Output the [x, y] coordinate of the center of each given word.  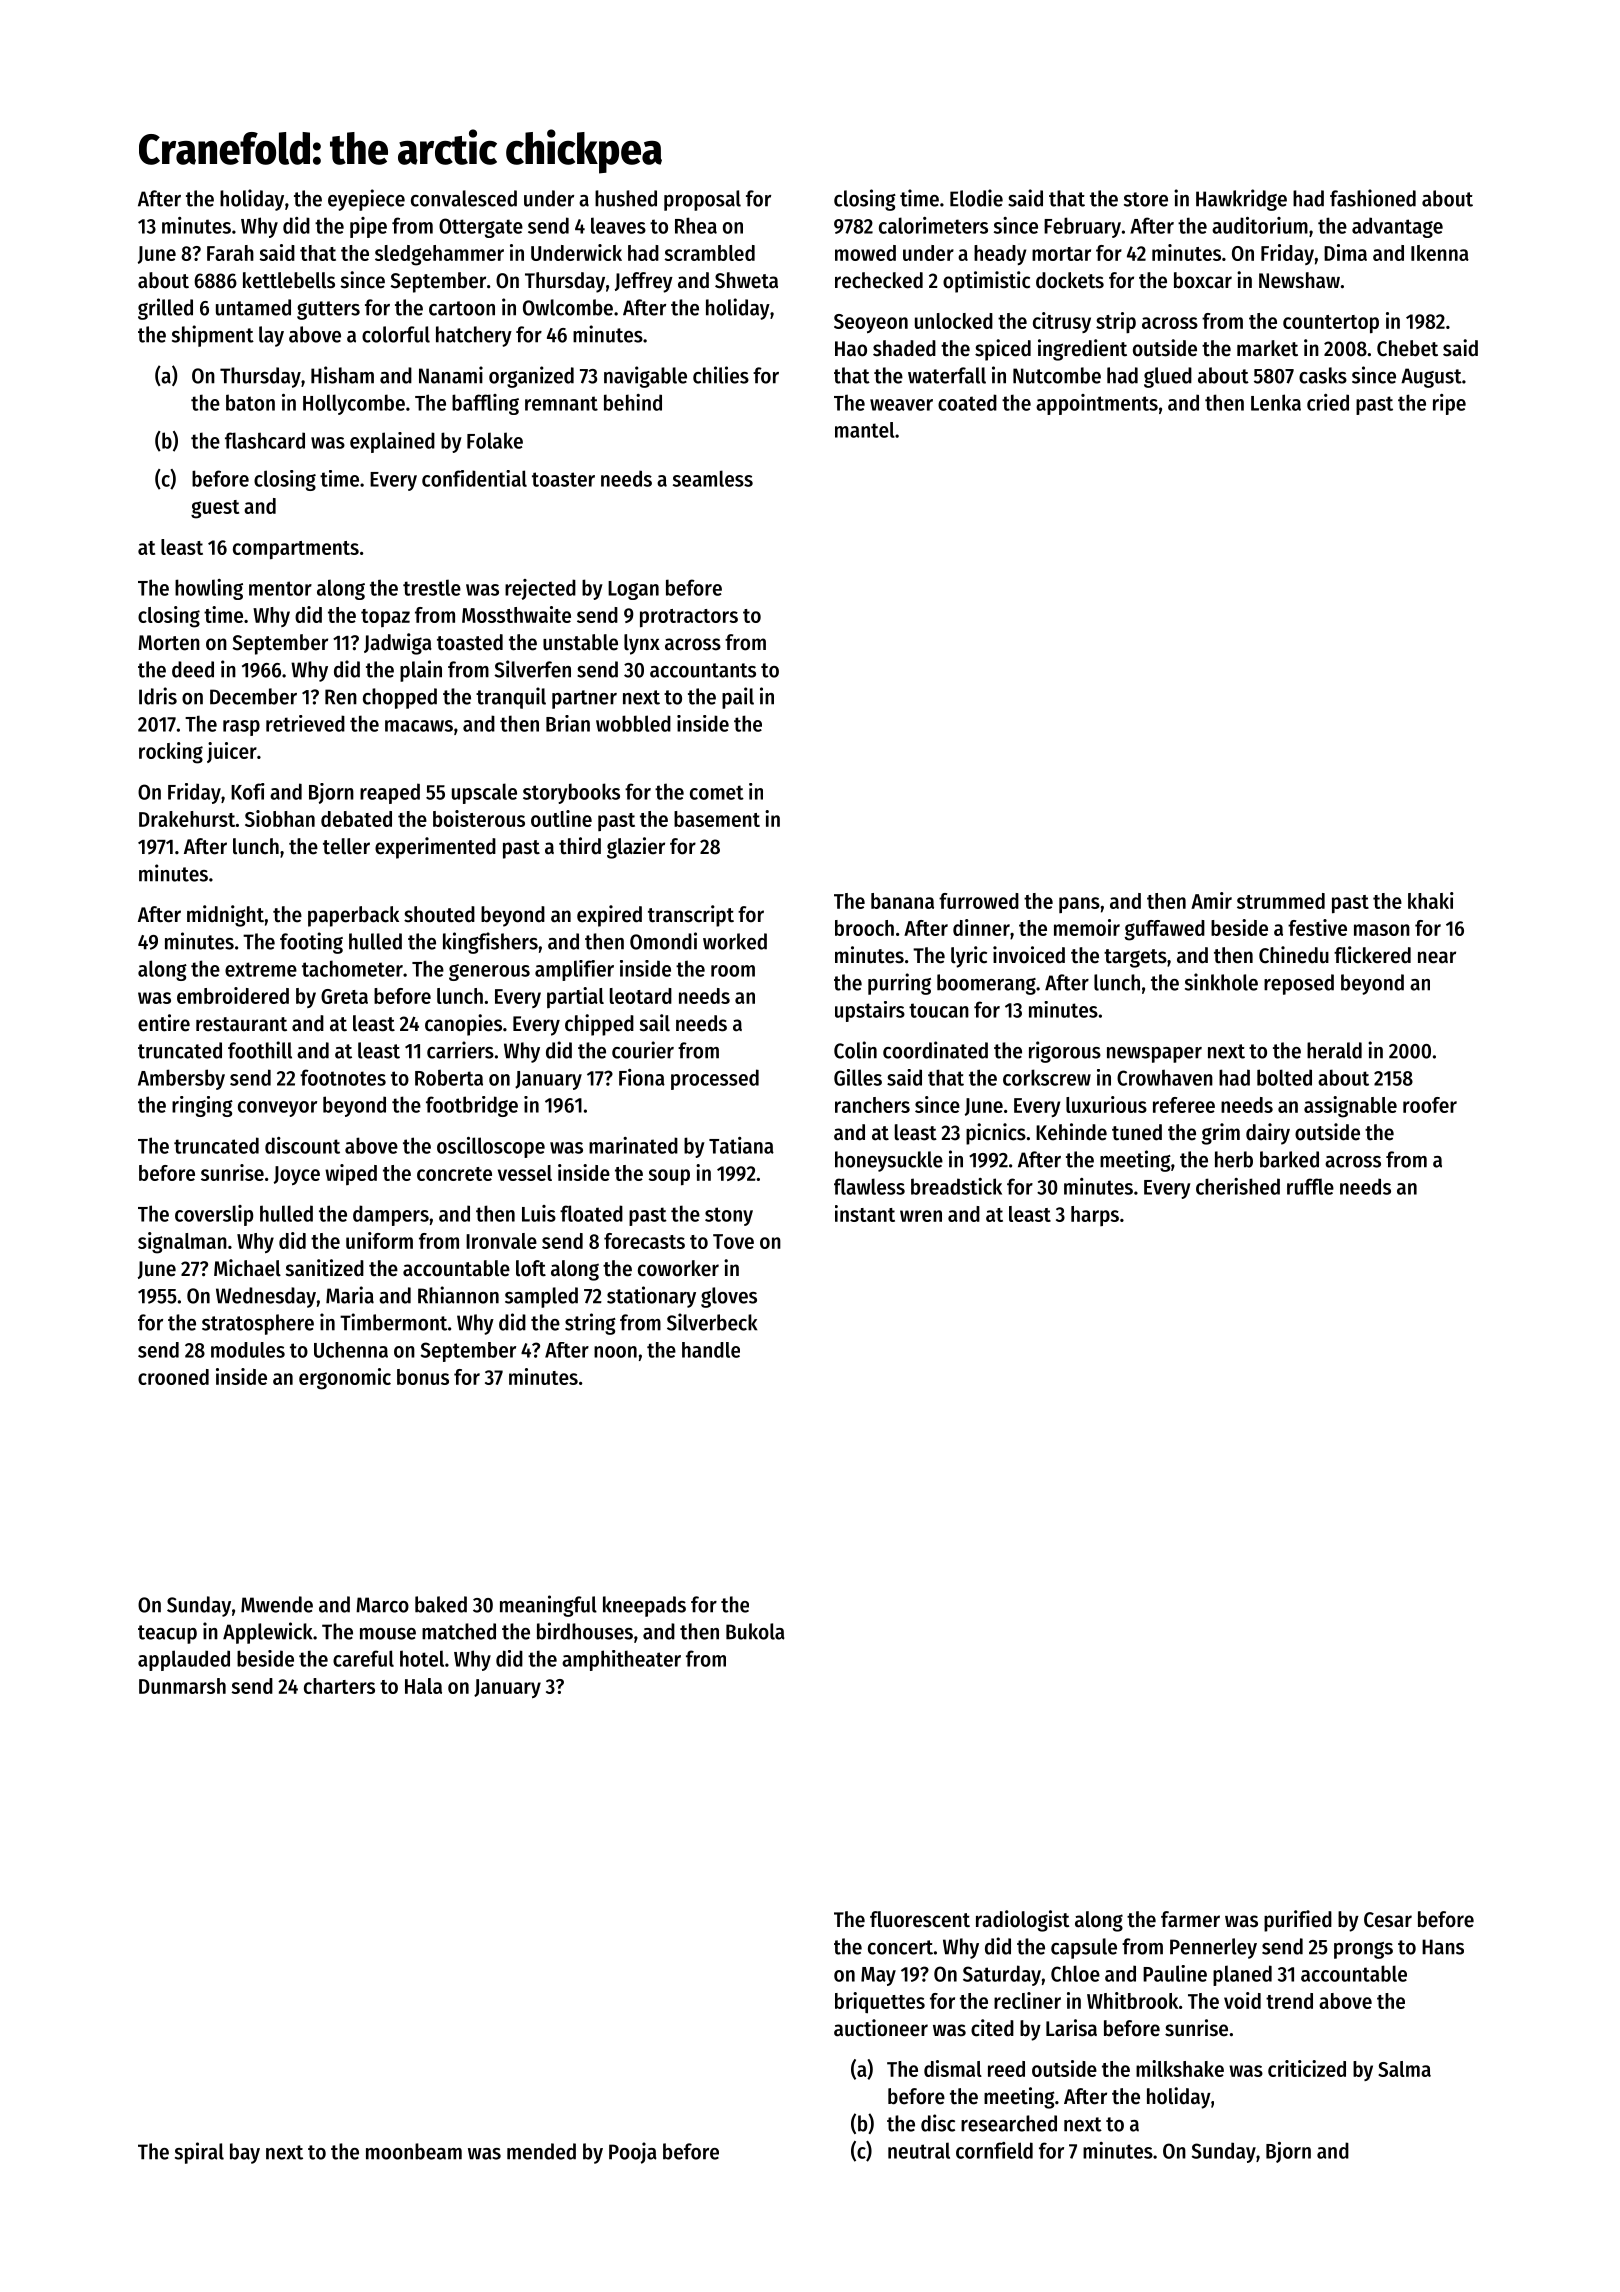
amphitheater [621, 1660]
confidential [474, 478]
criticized [1307, 2068]
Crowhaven [1165, 1077]
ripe [1449, 404]
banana [902, 901]
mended [541, 2151]
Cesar [1388, 1920]
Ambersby [181, 1079]
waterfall [947, 375]
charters [339, 1686]
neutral [919, 2150]
